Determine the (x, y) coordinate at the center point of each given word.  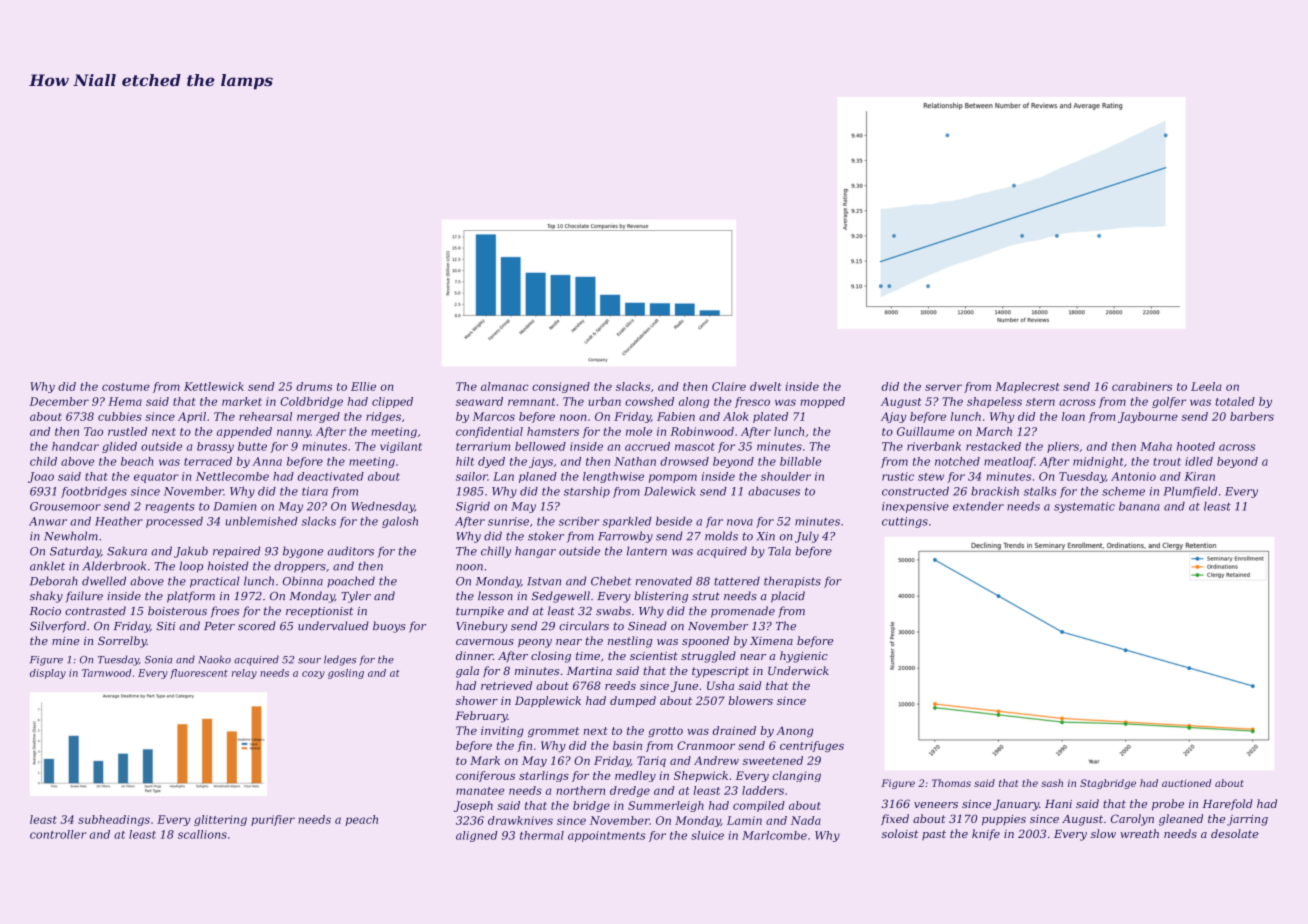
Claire (729, 386)
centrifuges (812, 746)
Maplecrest (1027, 387)
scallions (202, 834)
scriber (579, 521)
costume (126, 387)
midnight (1098, 462)
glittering (220, 820)
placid (788, 597)
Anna (267, 461)
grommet (553, 732)
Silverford (58, 627)
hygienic (804, 657)
